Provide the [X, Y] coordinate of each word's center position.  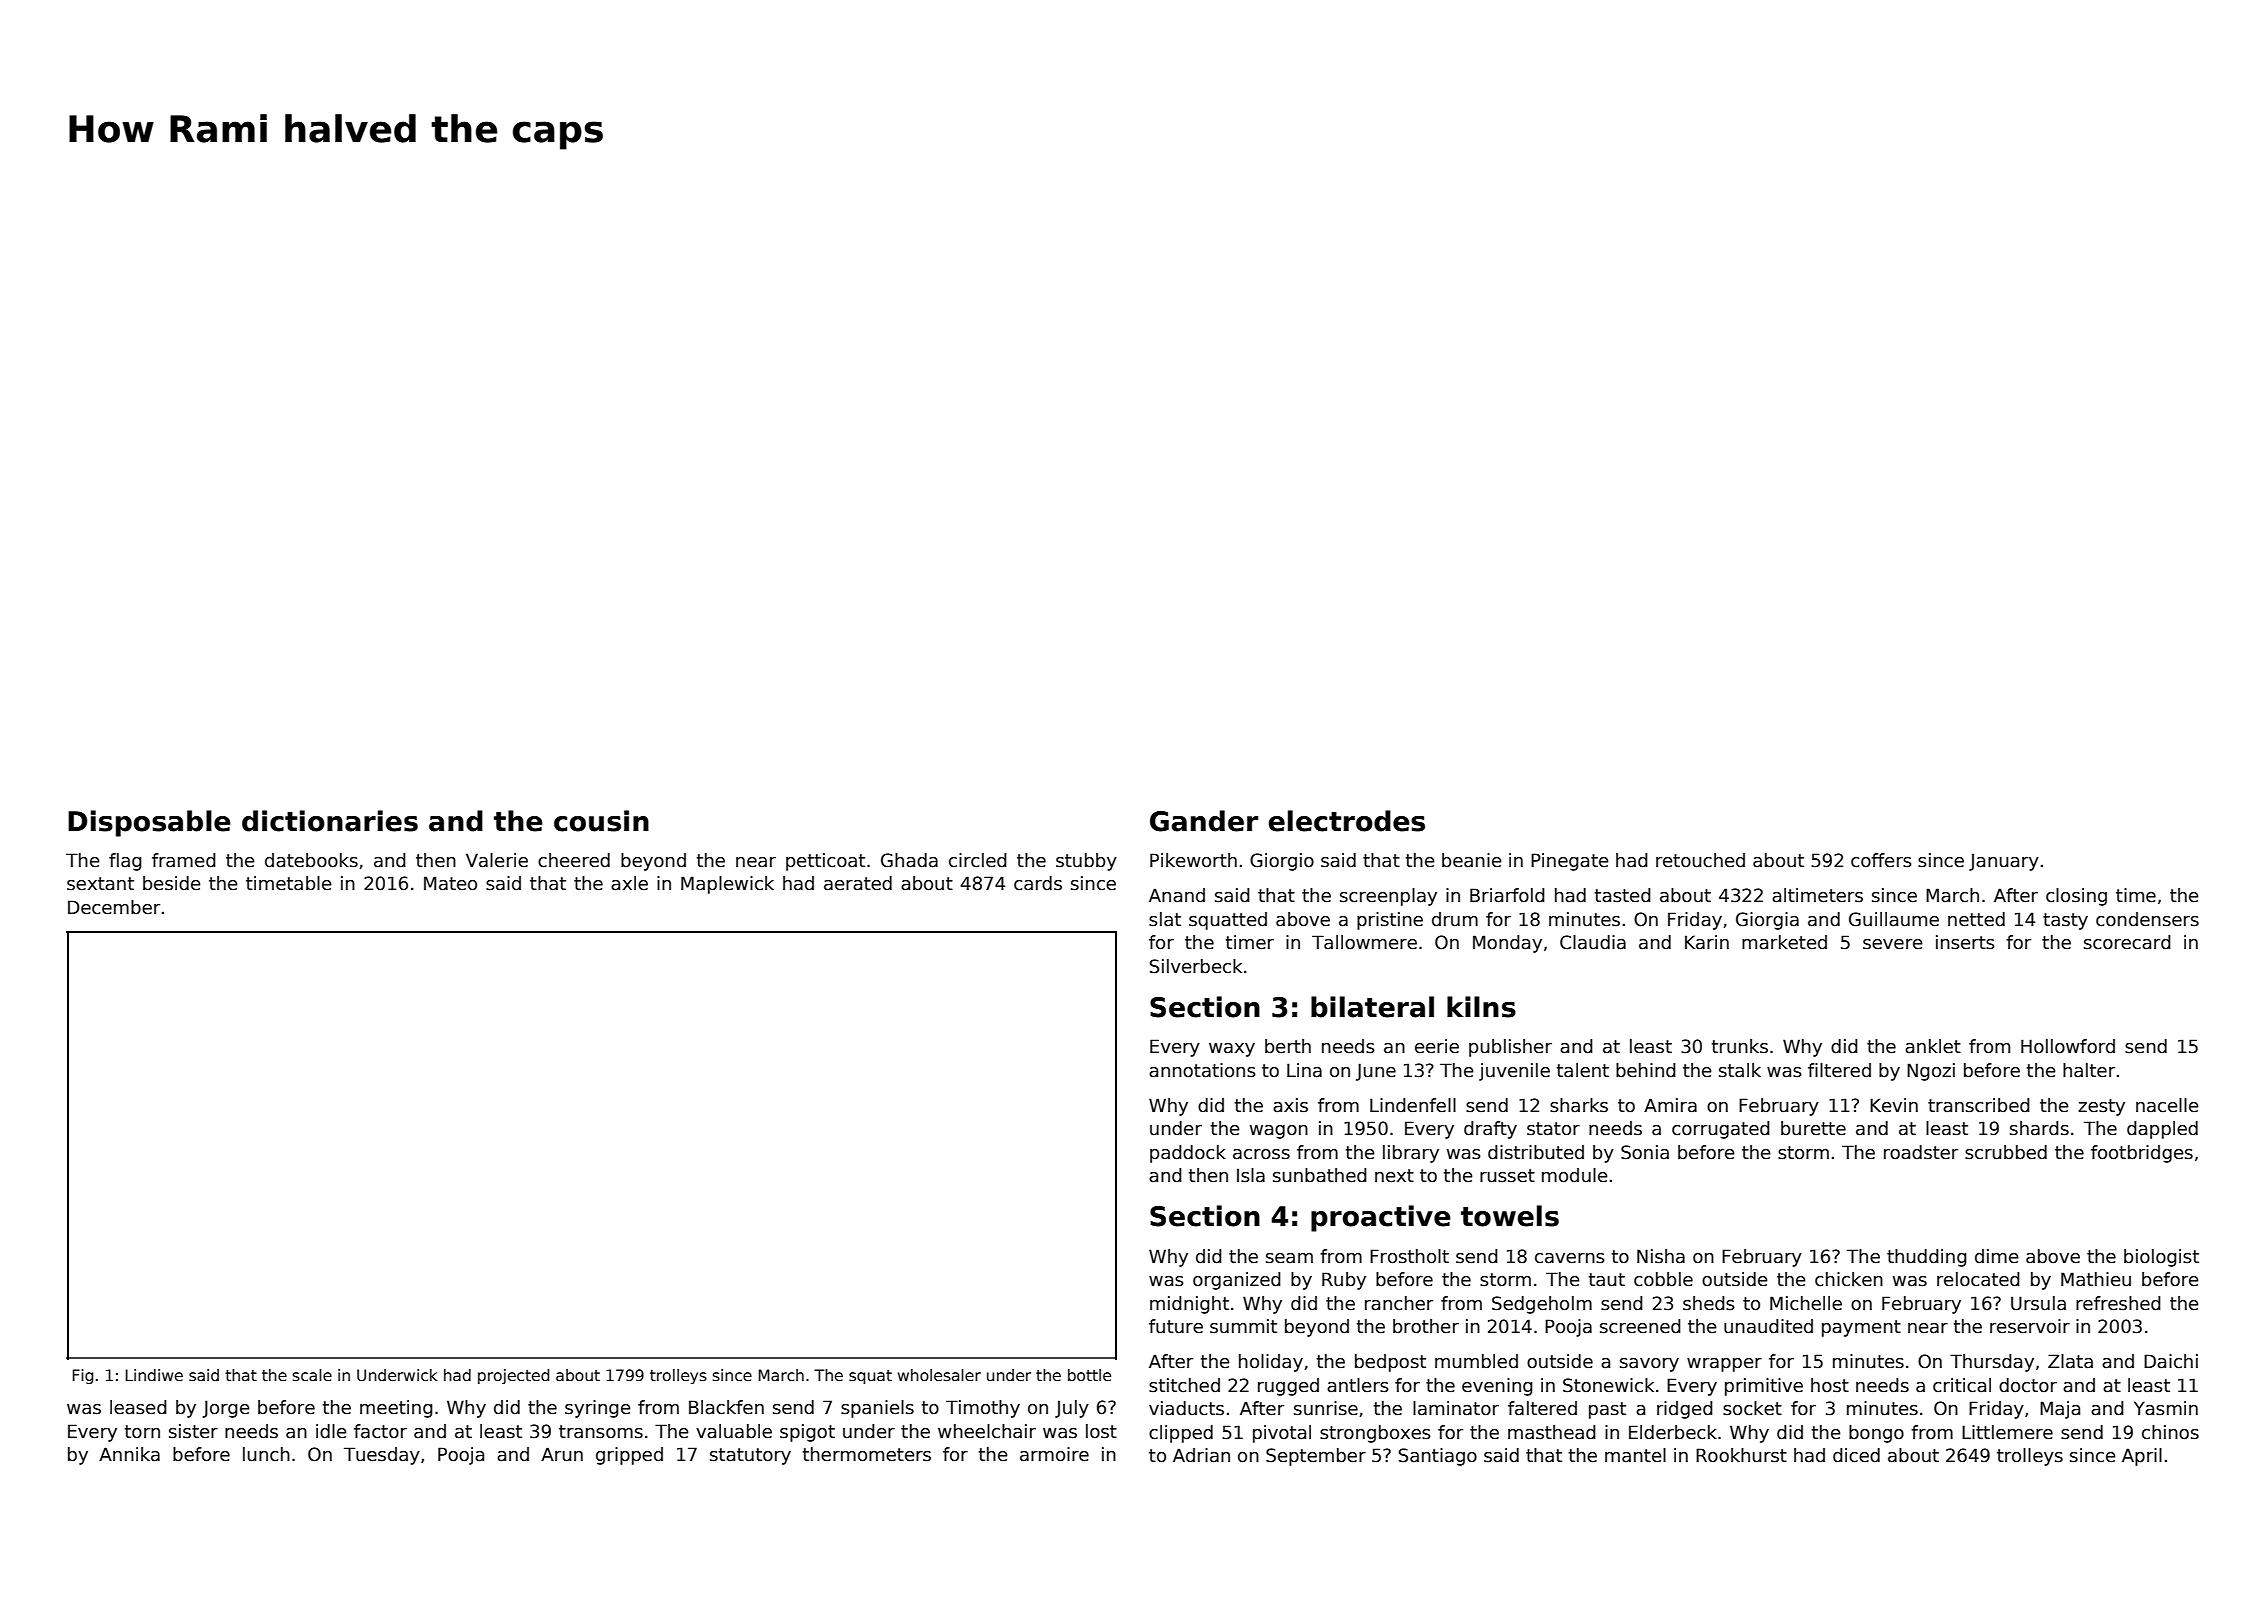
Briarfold [1507, 895]
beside [171, 883]
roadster [1921, 1152]
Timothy [983, 1409]
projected [513, 1376]
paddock [1188, 1154]
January [2004, 862]
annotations [1202, 1070]
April [2142, 1457]
